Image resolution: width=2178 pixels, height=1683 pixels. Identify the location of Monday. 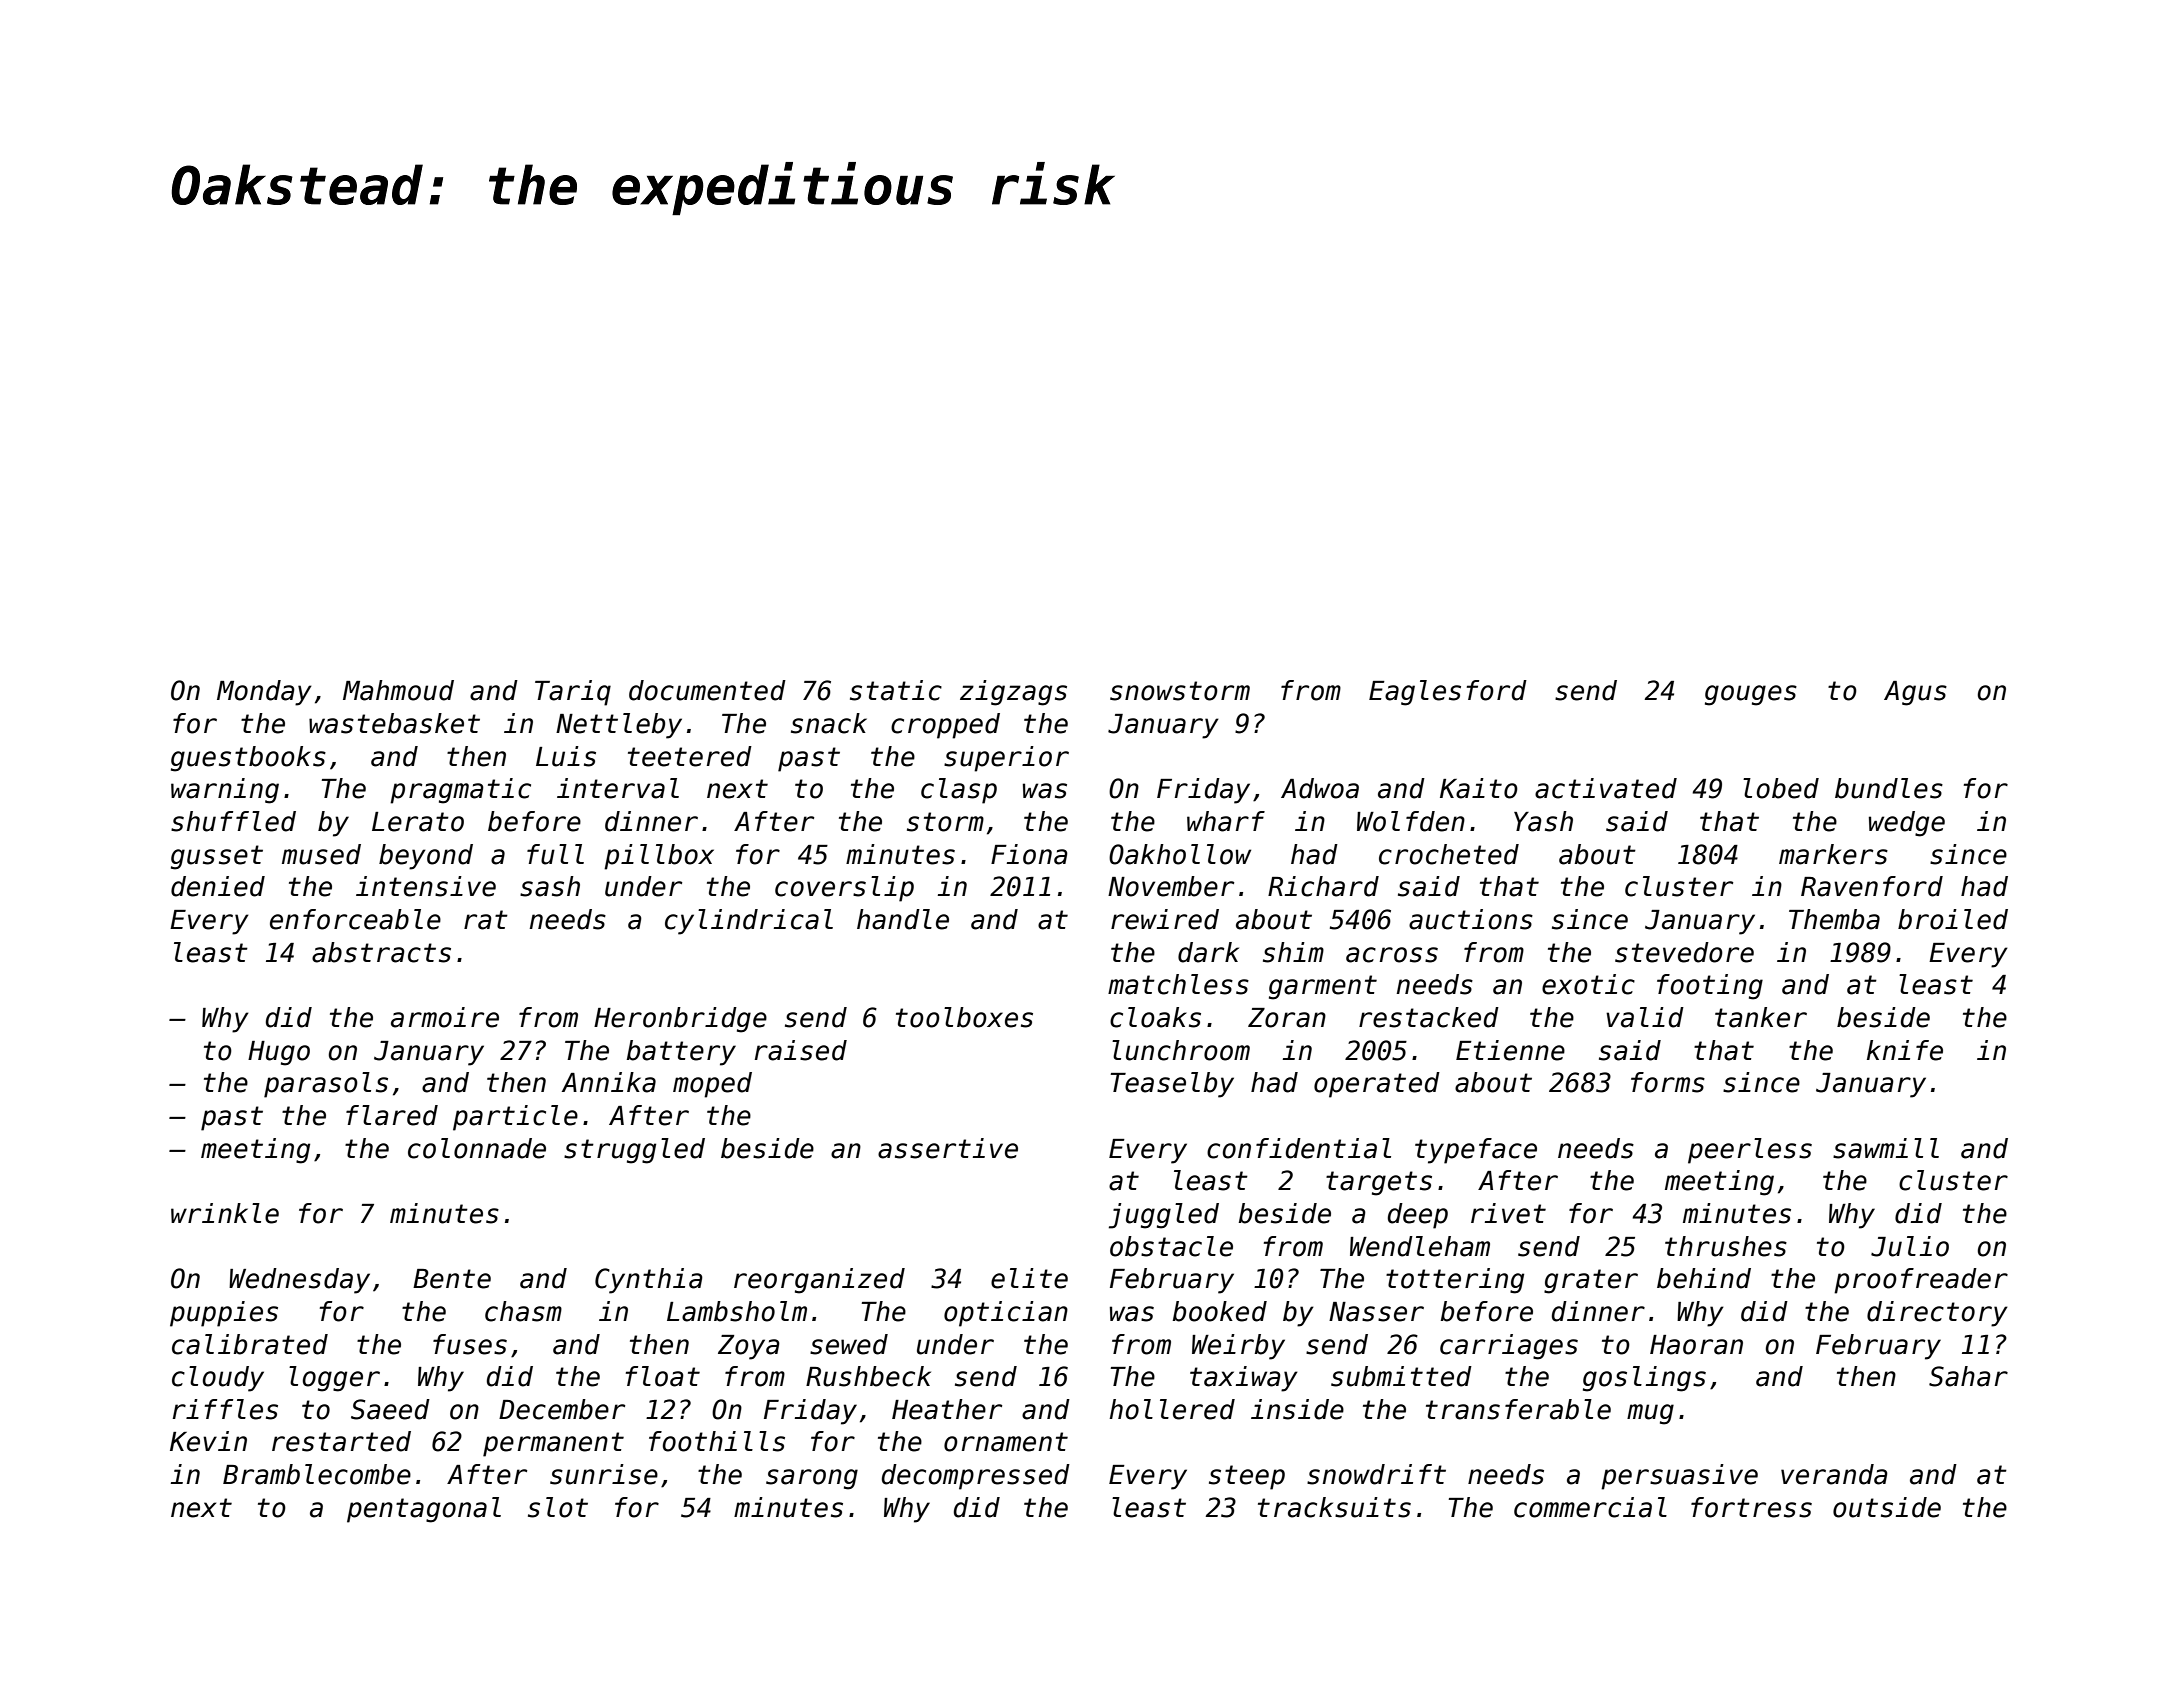
(264, 693).
